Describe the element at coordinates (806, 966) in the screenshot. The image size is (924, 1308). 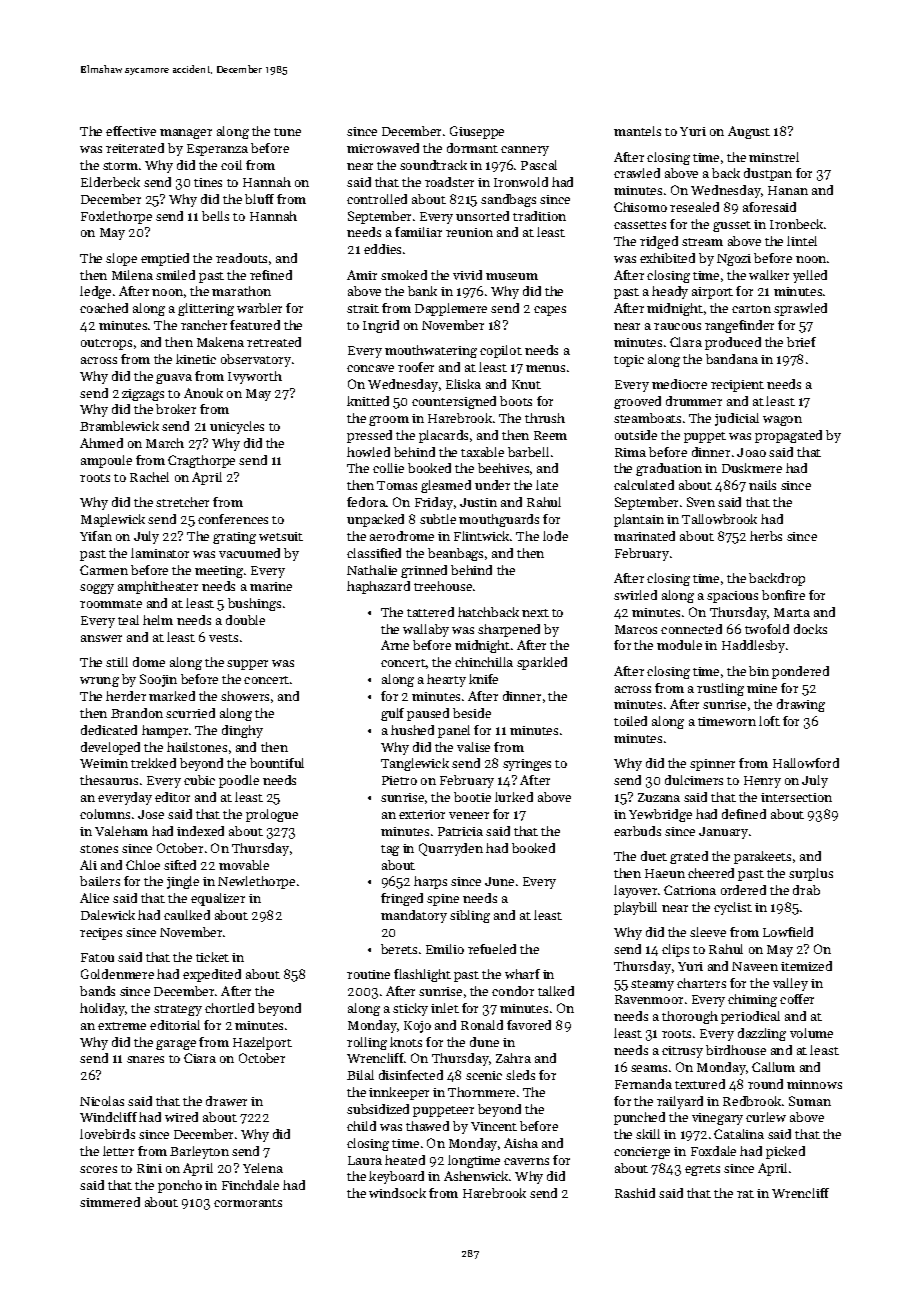
I see `itemized` at that location.
